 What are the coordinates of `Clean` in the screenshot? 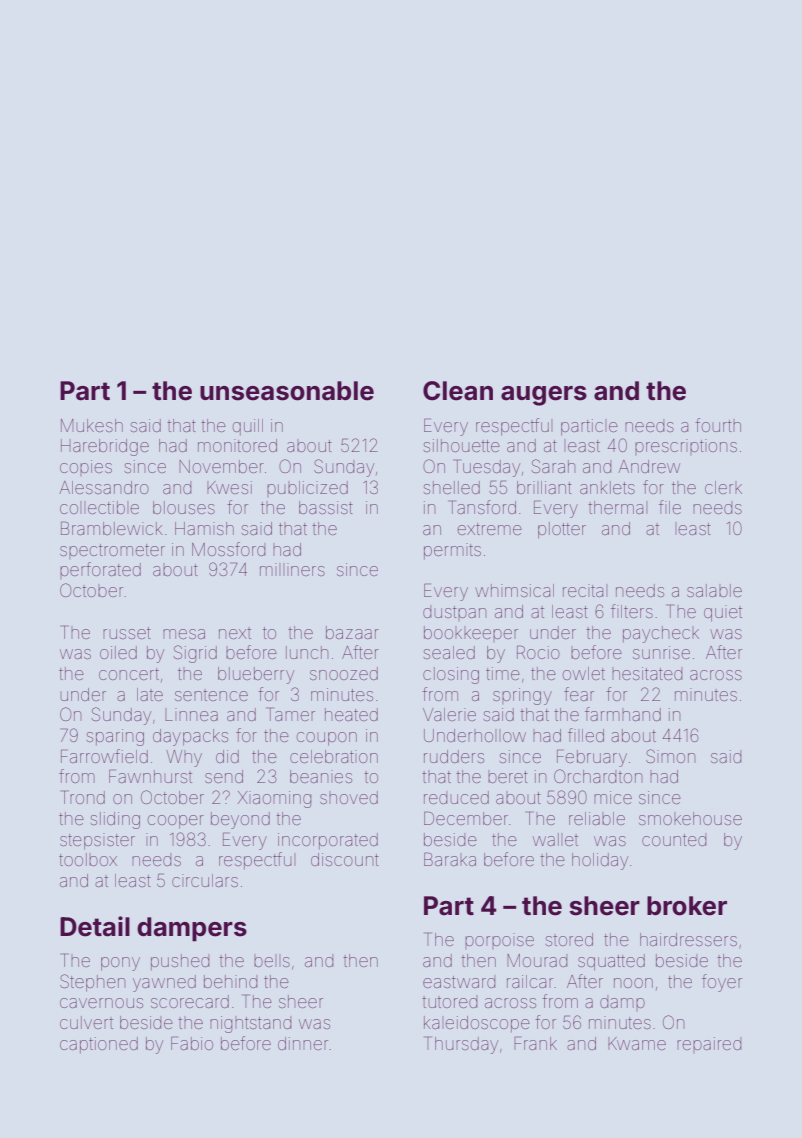 It's located at (458, 391).
